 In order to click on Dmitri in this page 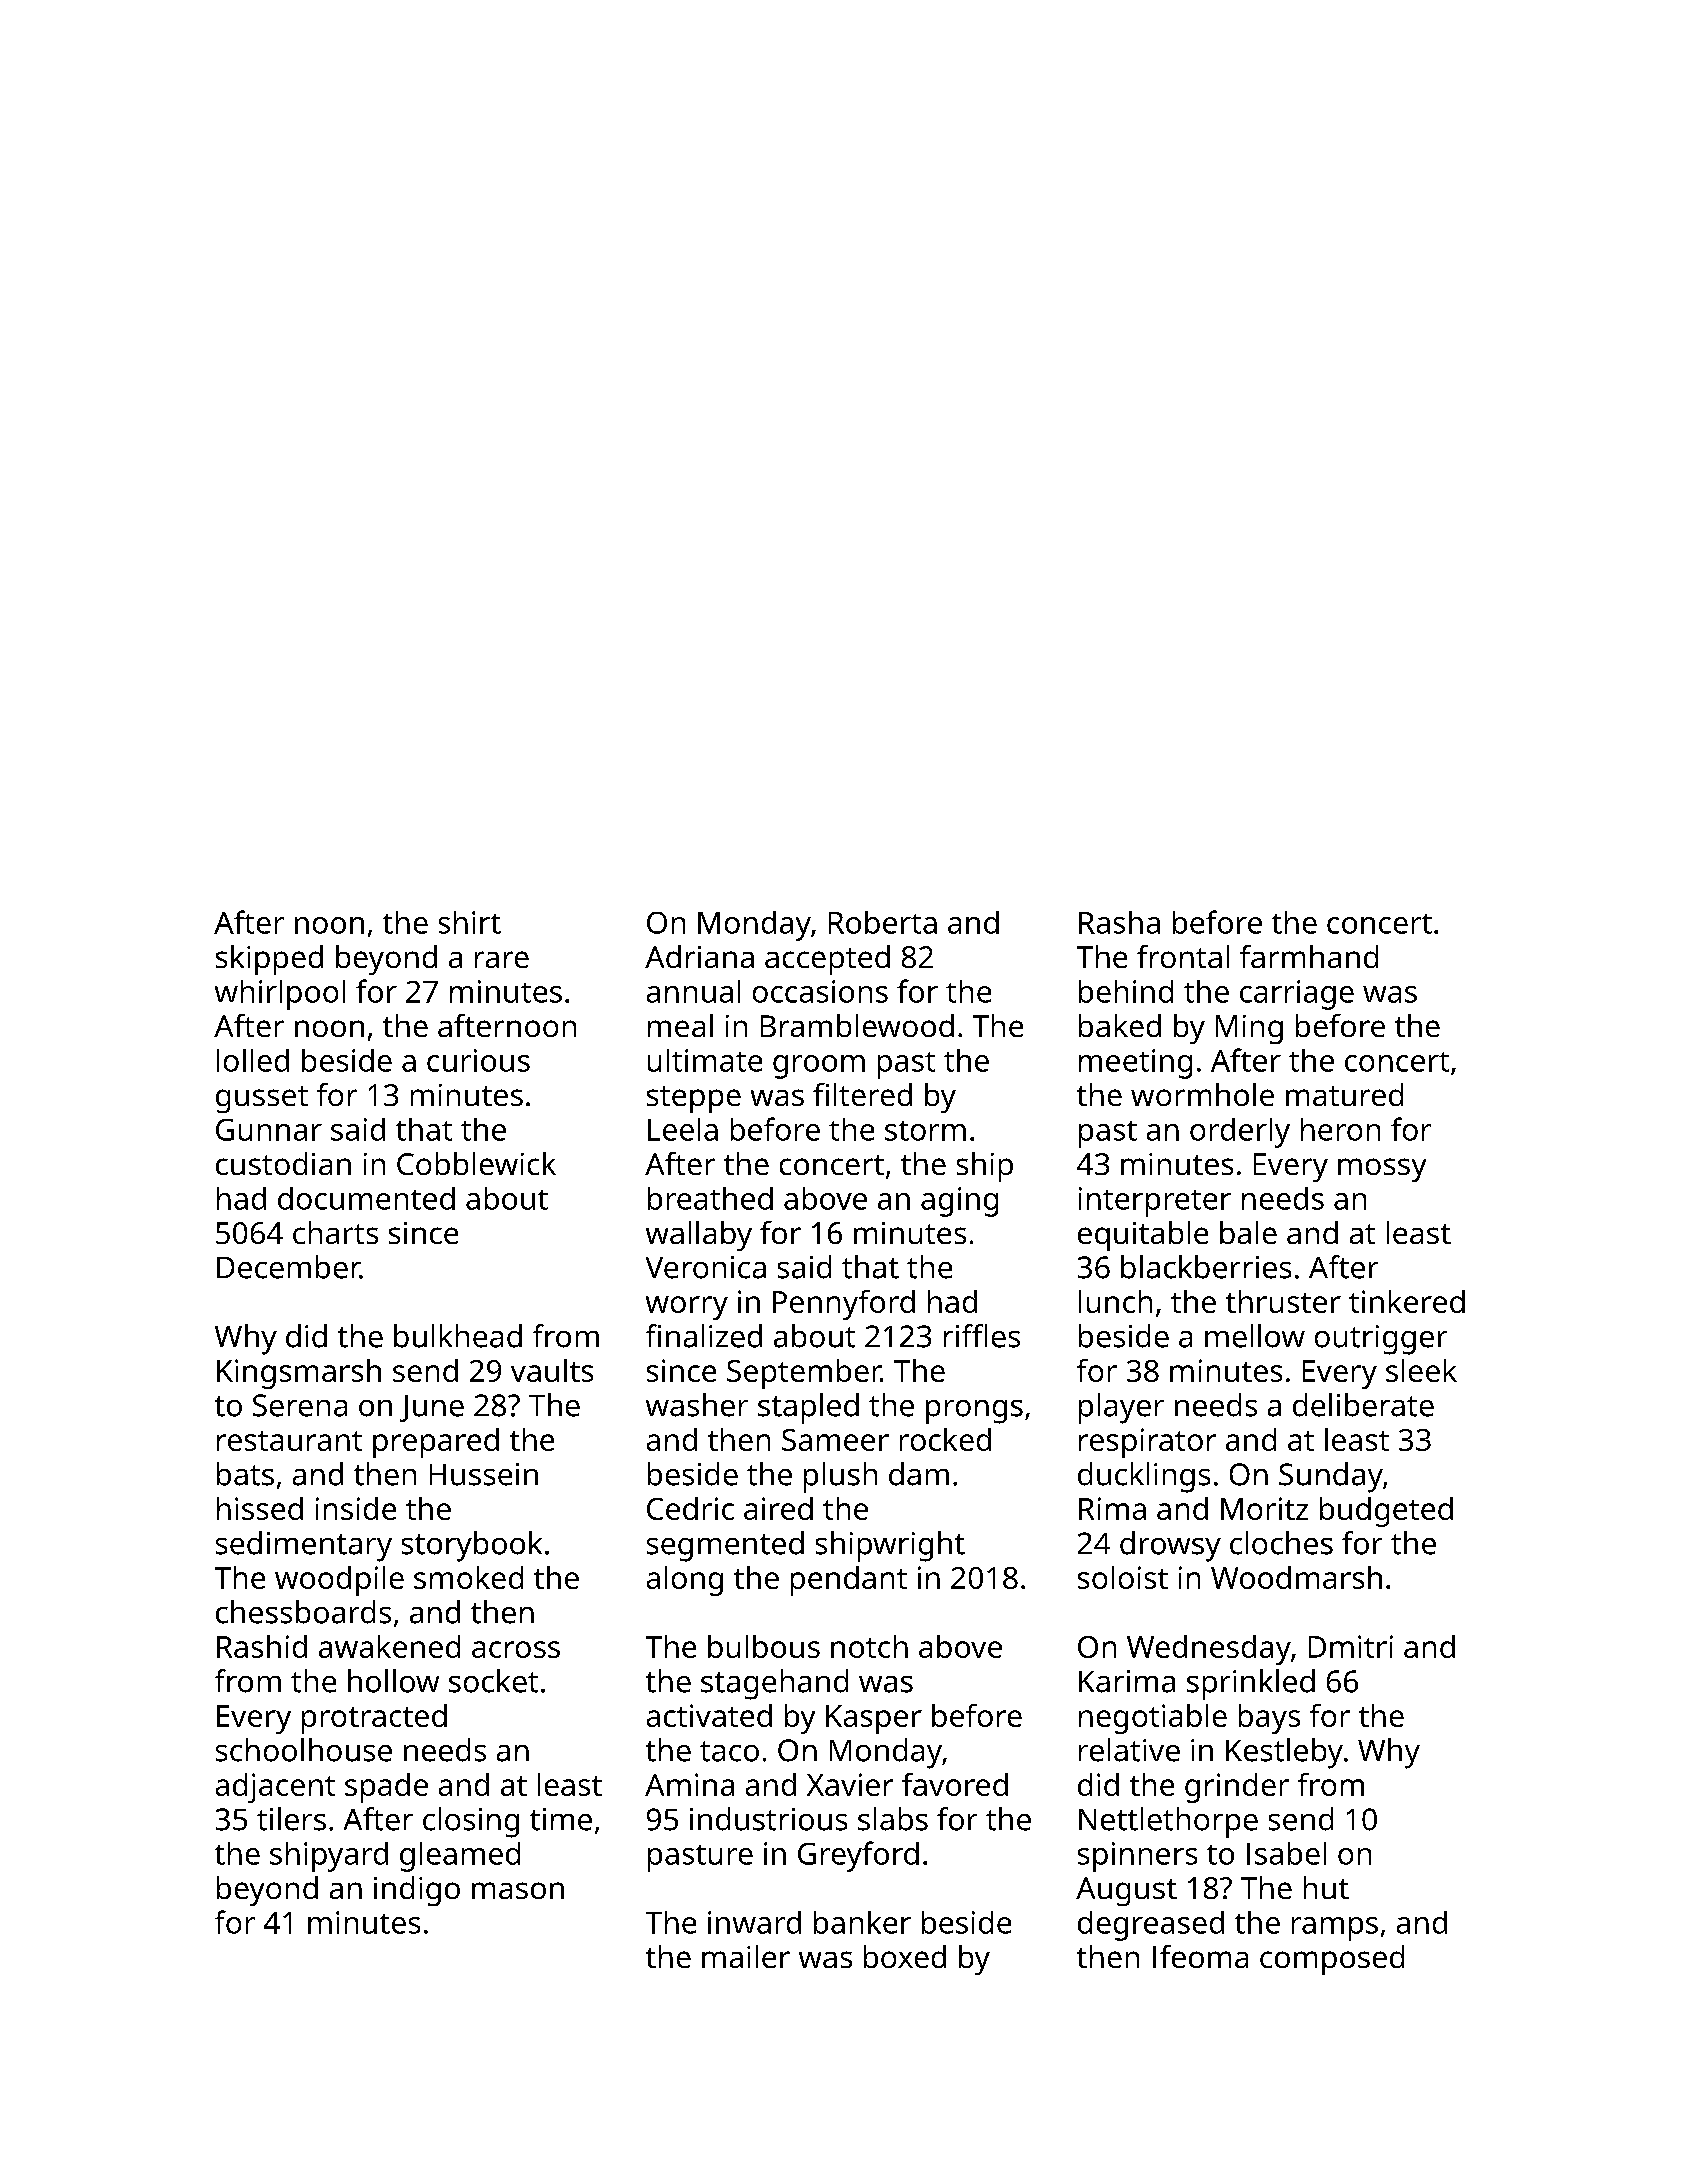, I will do `click(1351, 1646)`.
